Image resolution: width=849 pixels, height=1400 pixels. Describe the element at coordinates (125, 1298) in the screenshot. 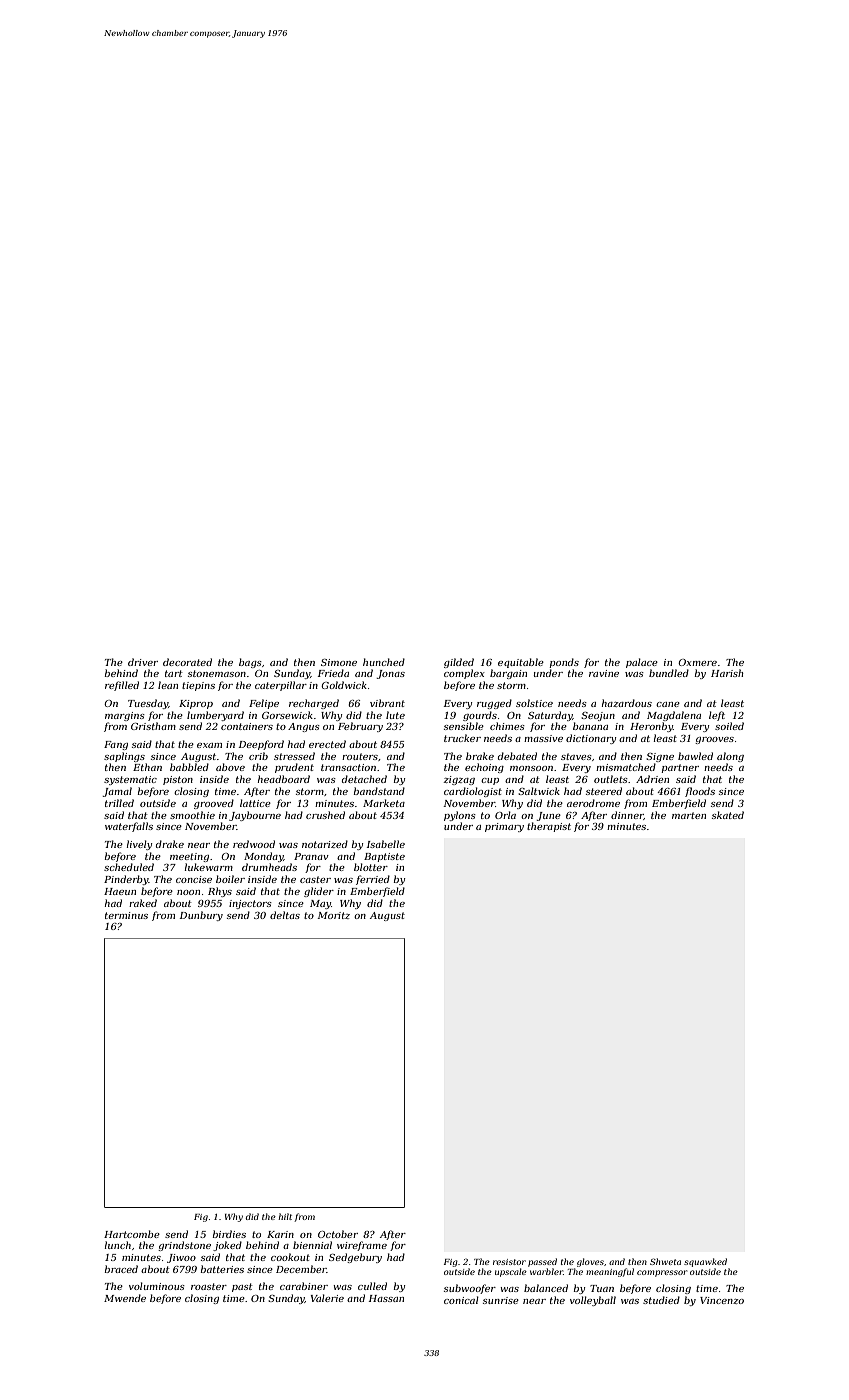

I see `Mwende` at that location.
